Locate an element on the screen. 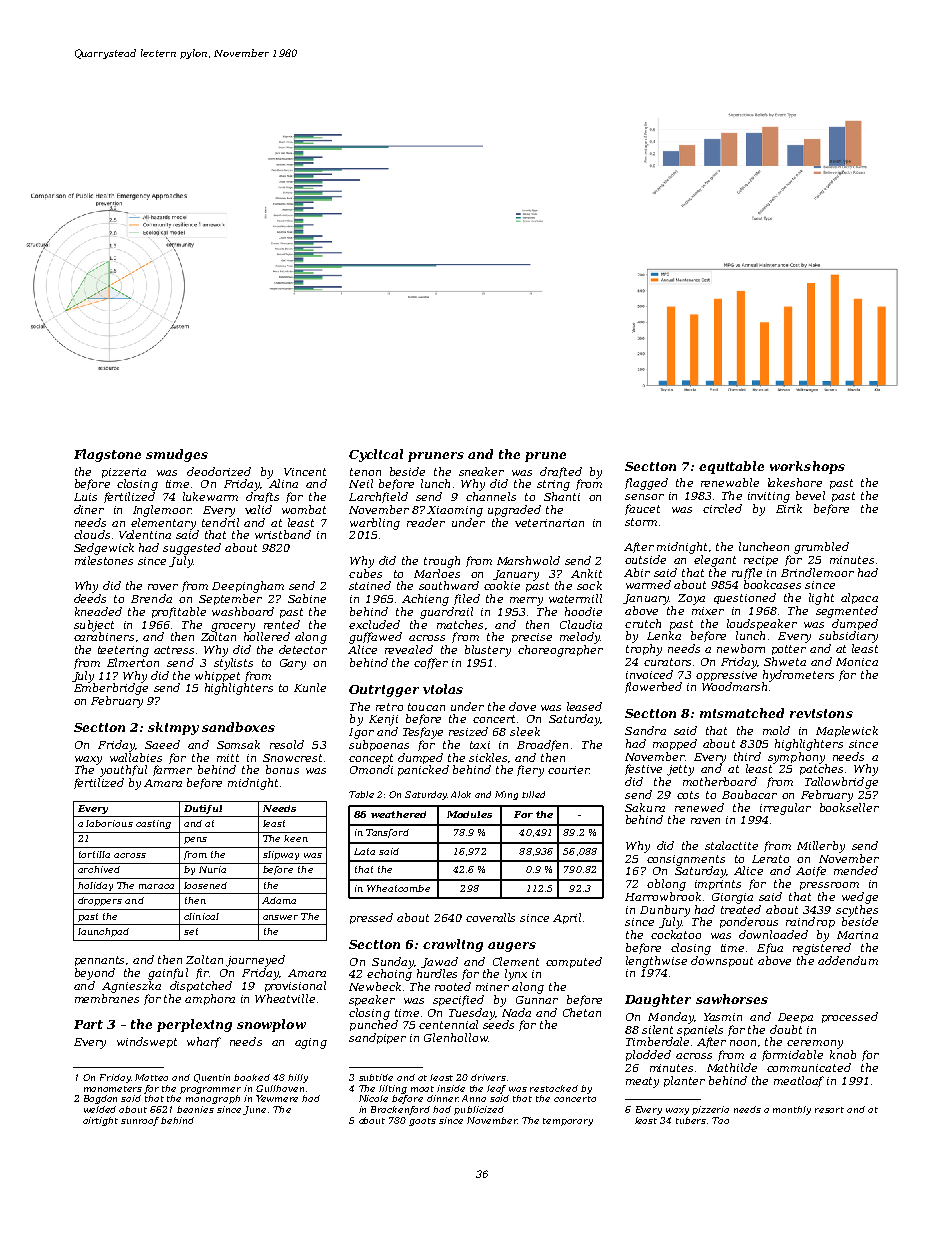 The width and height of the screenshot is (952, 1233). sandboxes is located at coordinates (238, 727).
